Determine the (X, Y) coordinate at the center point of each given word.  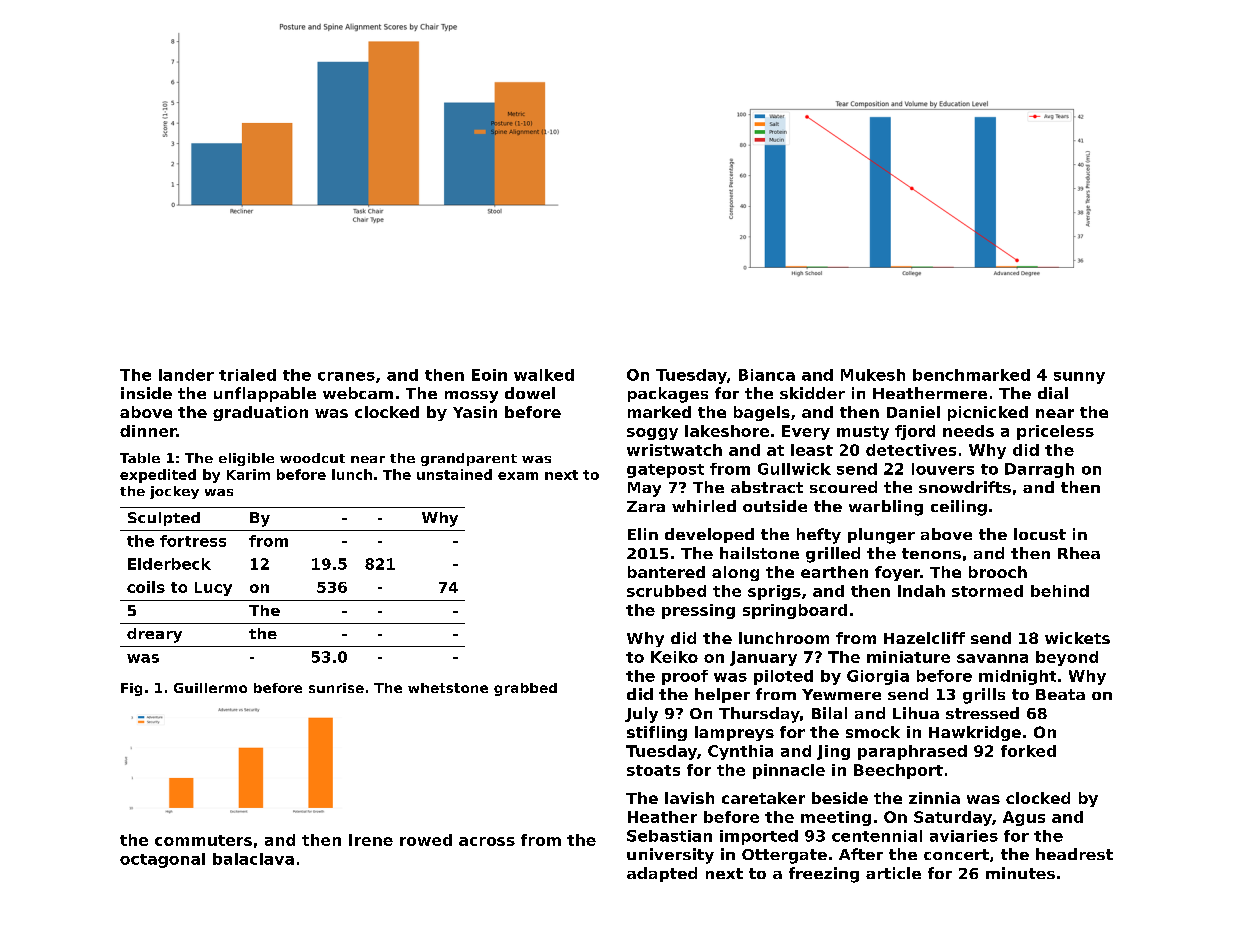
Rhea (1079, 553)
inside (146, 393)
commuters (203, 840)
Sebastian (669, 836)
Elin (643, 534)
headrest (1074, 854)
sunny (1079, 378)
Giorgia (878, 677)
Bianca (767, 375)
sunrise (336, 688)
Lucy (213, 589)
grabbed (525, 689)
